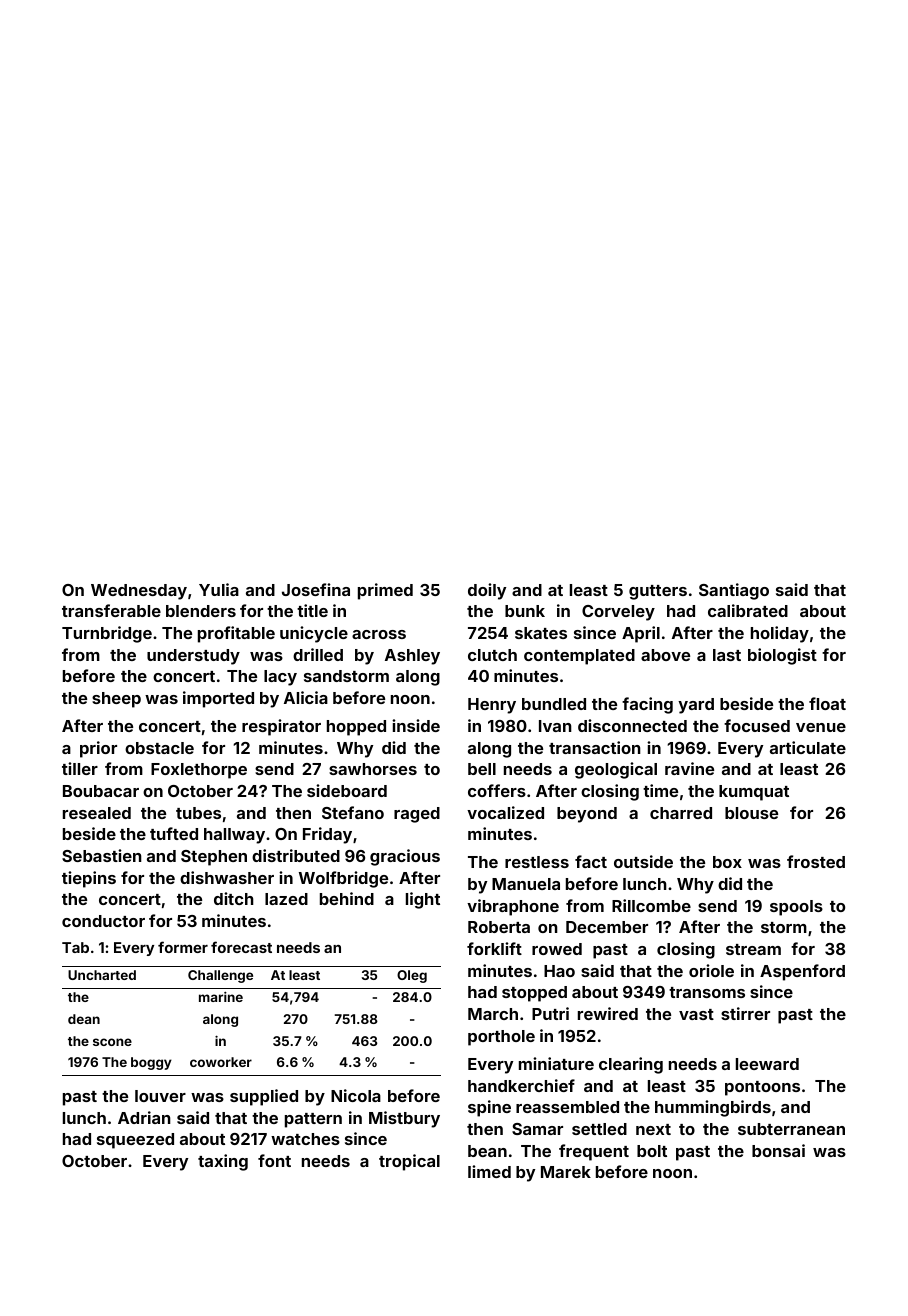 Image resolution: width=908 pixels, height=1316 pixels. I want to click on ditch, so click(234, 898).
